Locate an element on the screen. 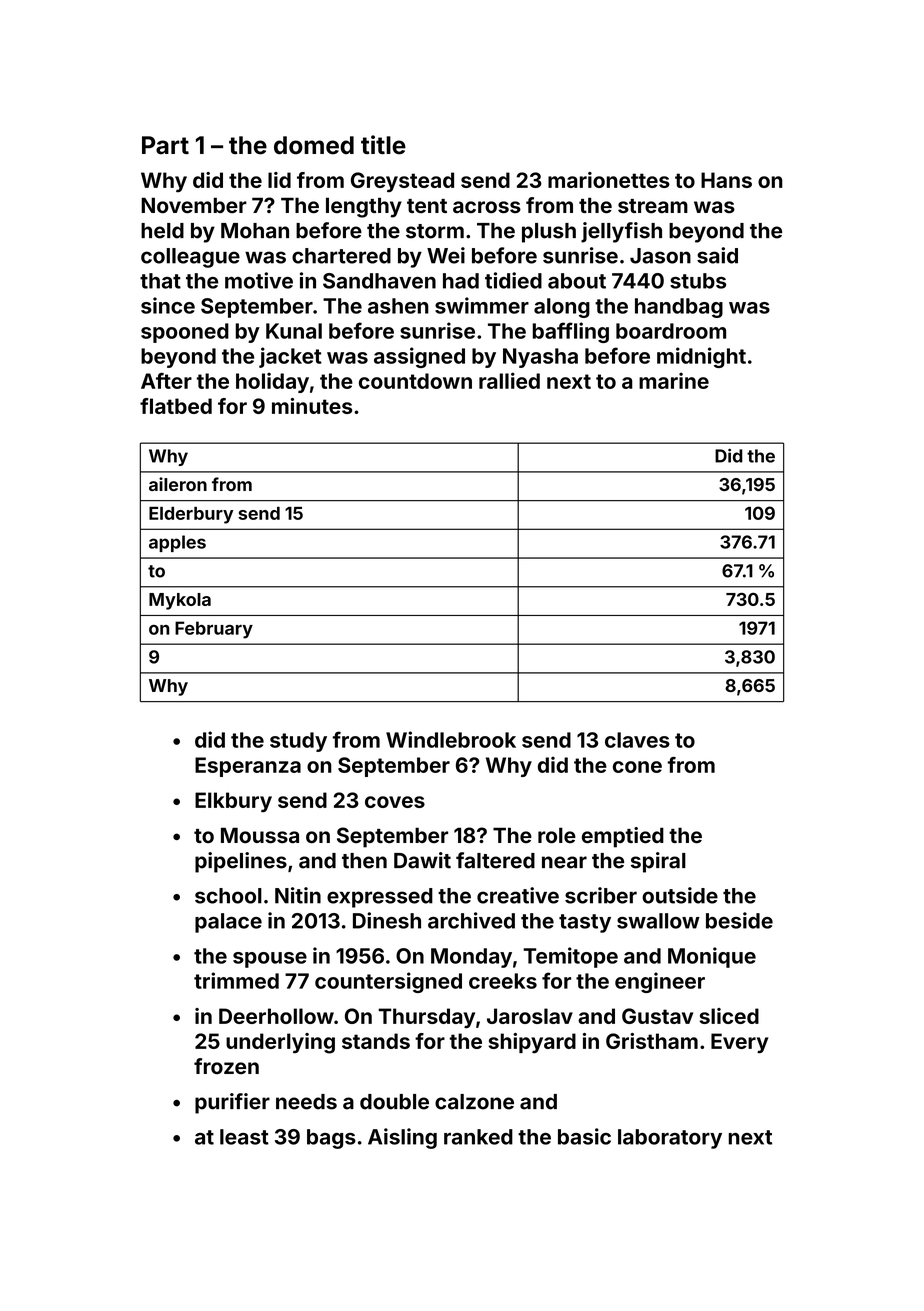 This screenshot has height=1311, width=924. said is located at coordinates (717, 255).
